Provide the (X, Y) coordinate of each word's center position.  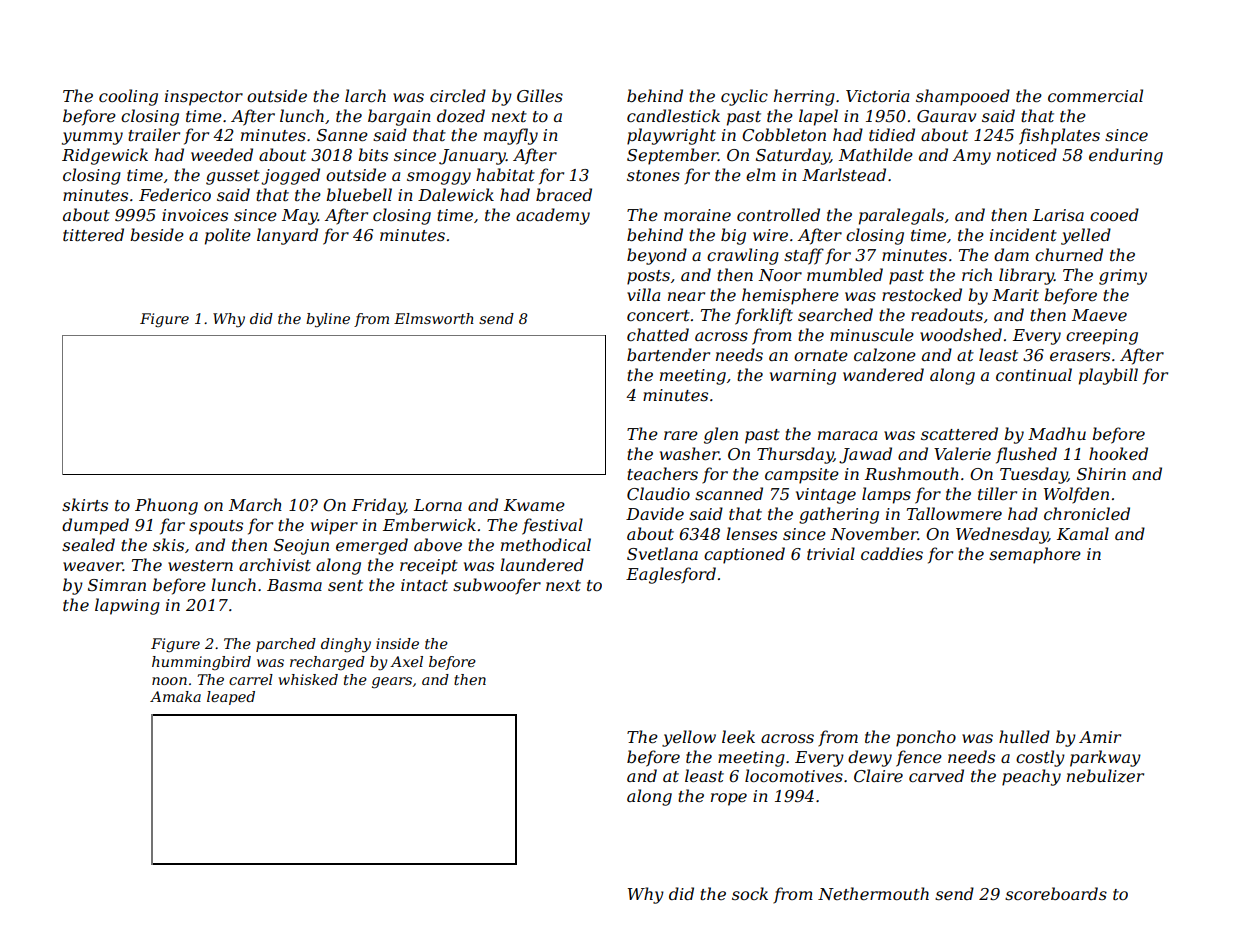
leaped (231, 698)
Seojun (301, 547)
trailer (154, 134)
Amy (972, 157)
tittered (93, 234)
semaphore (1035, 555)
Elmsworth (434, 318)
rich (977, 274)
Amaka (175, 696)
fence (919, 758)
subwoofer (497, 586)
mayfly (511, 136)
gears (392, 682)
